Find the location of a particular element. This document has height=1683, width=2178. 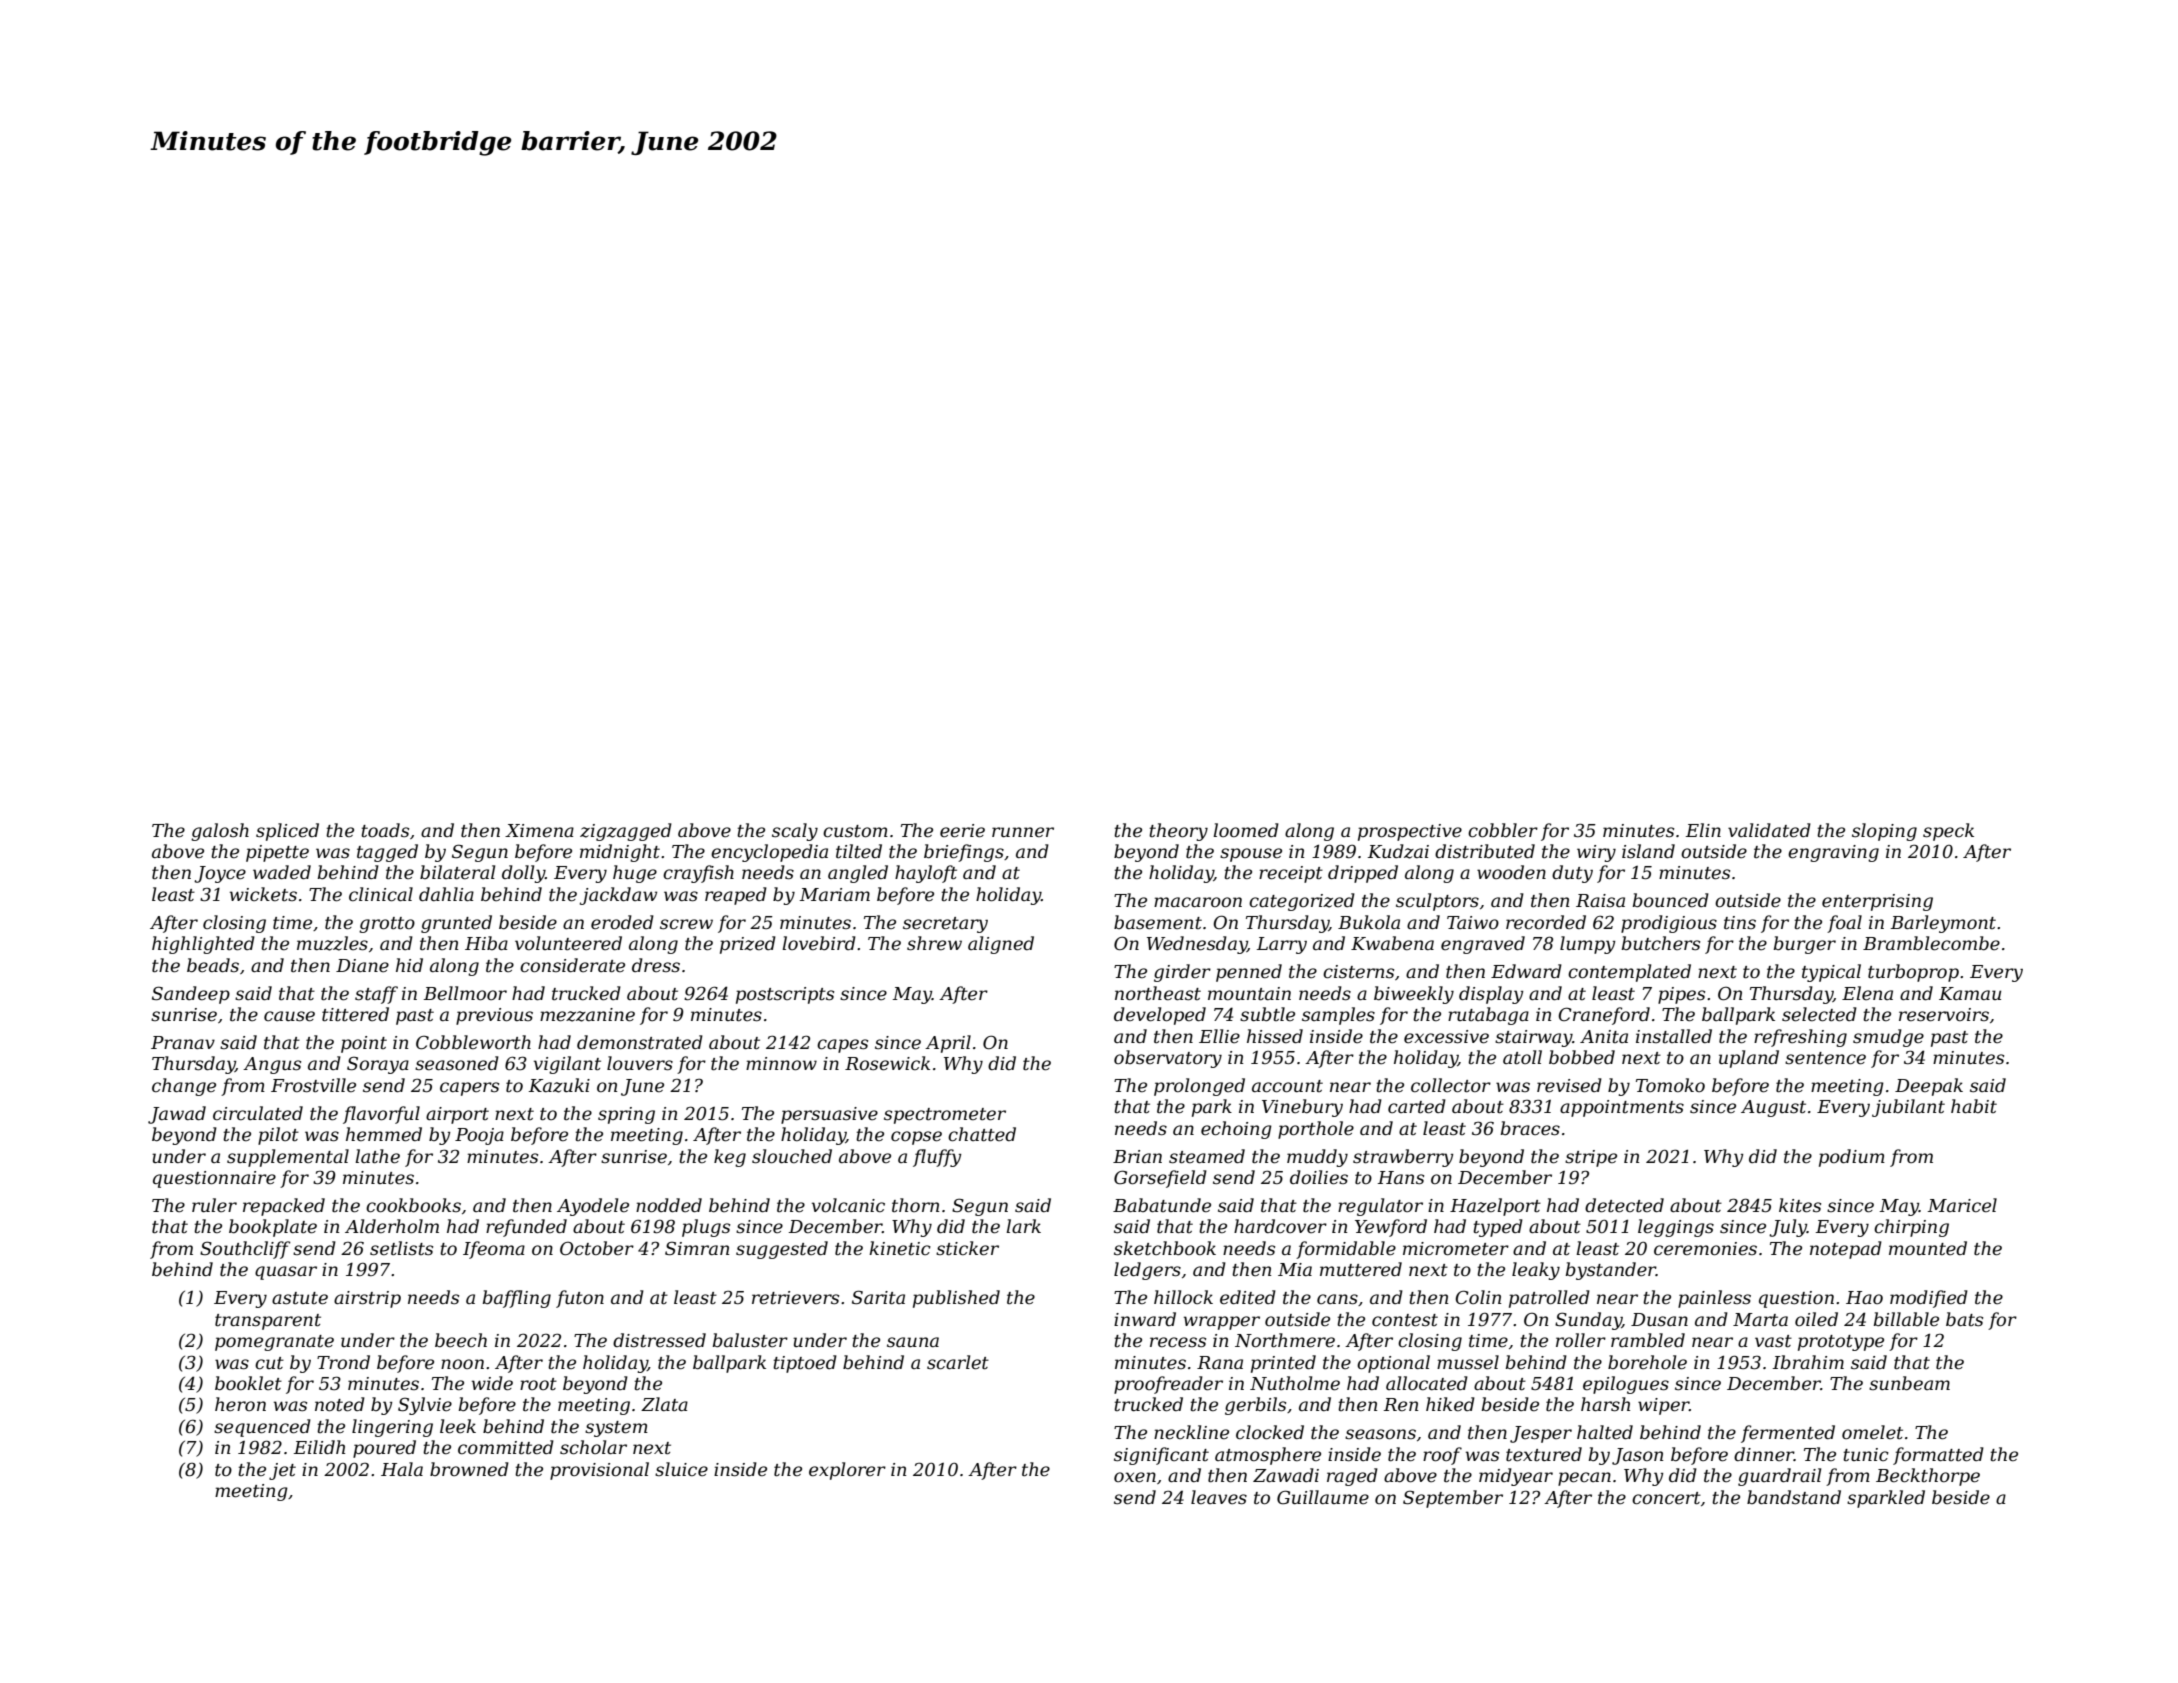

suggested is located at coordinates (782, 1250).
